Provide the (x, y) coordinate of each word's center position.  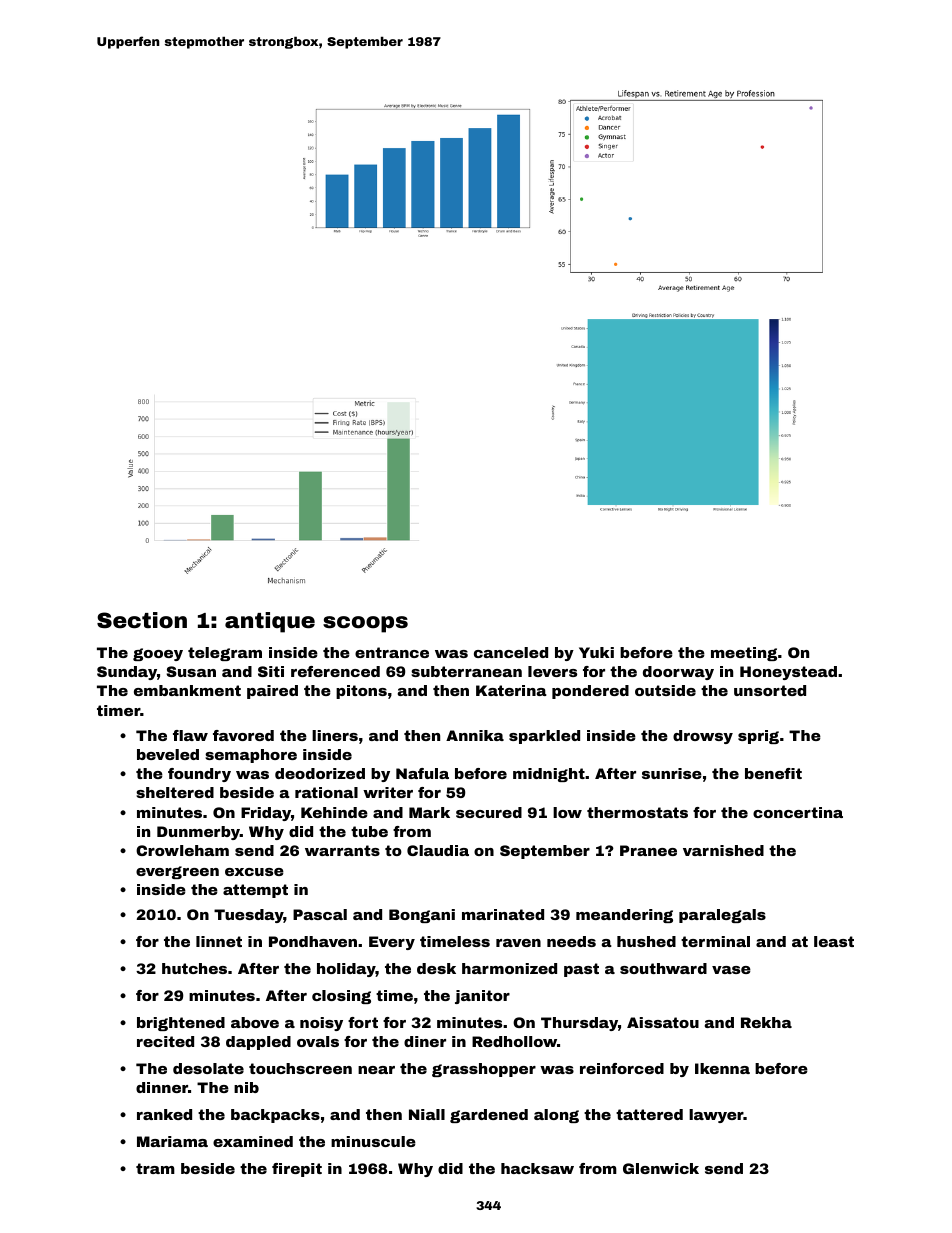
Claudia (438, 850)
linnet (219, 941)
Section (142, 620)
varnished (723, 850)
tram (155, 1168)
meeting (744, 654)
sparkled (544, 737)
